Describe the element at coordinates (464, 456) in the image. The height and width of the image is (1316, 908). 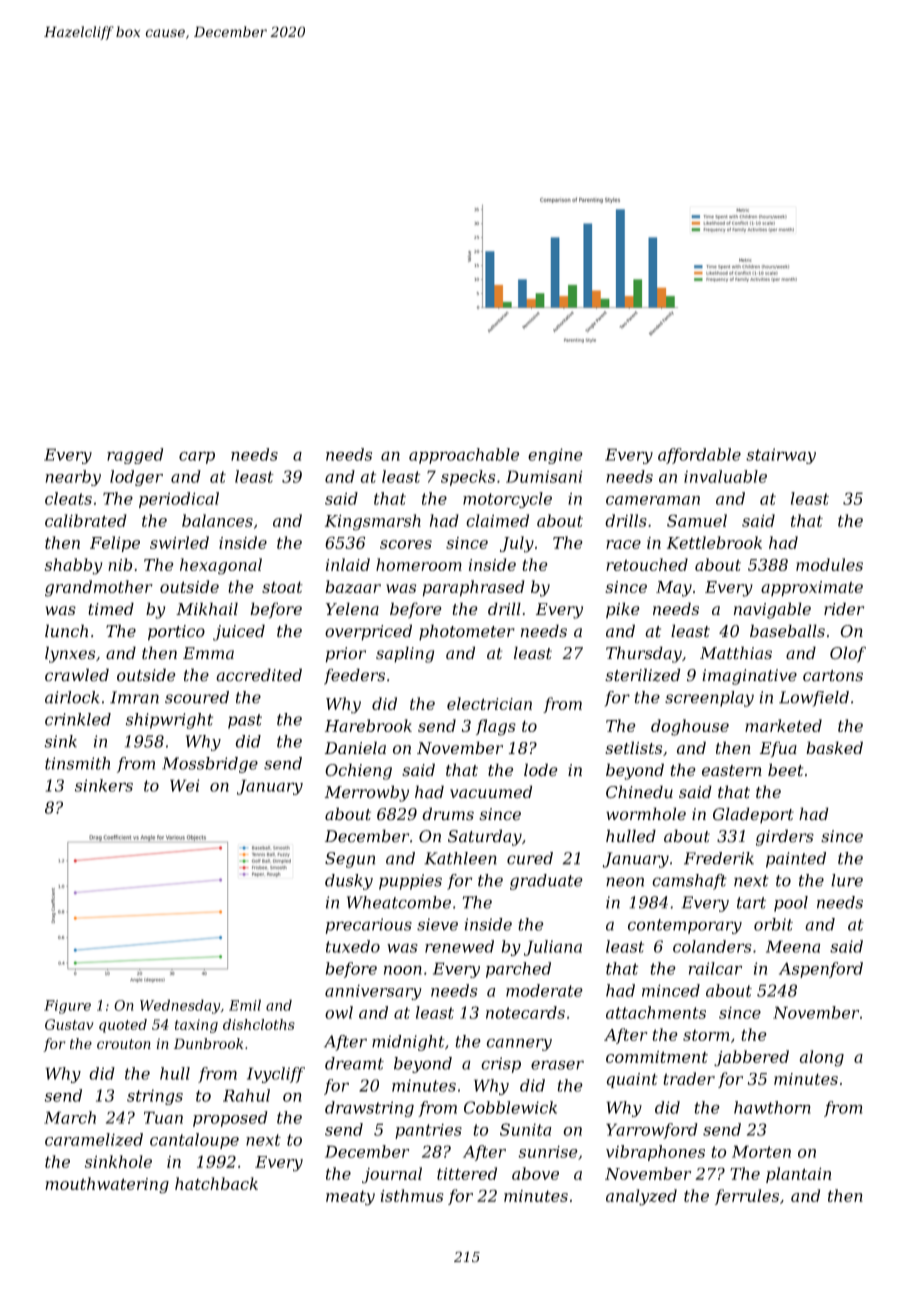
I see `approachable` at that location.
